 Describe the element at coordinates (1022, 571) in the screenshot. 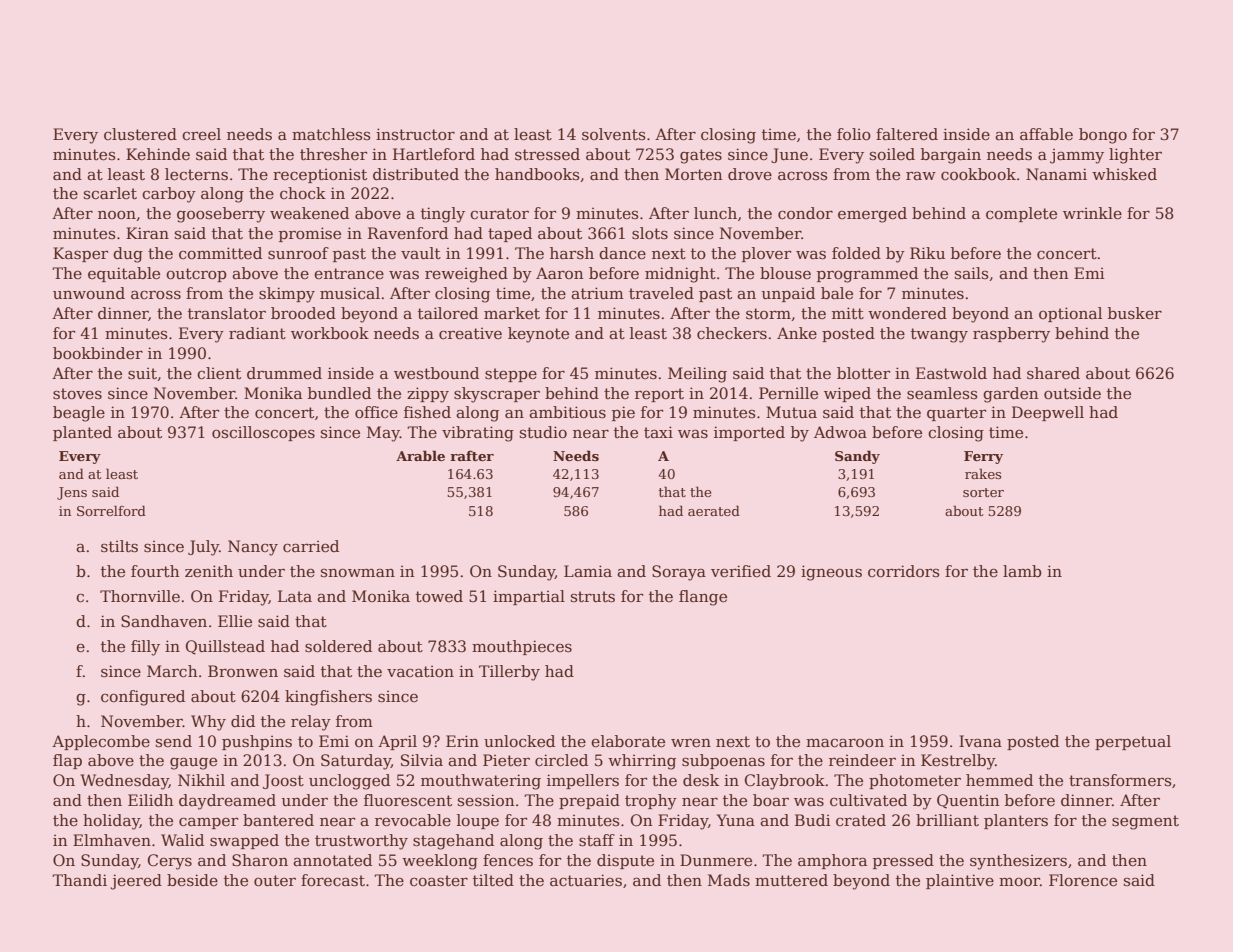

I see `lamb` at that location.
